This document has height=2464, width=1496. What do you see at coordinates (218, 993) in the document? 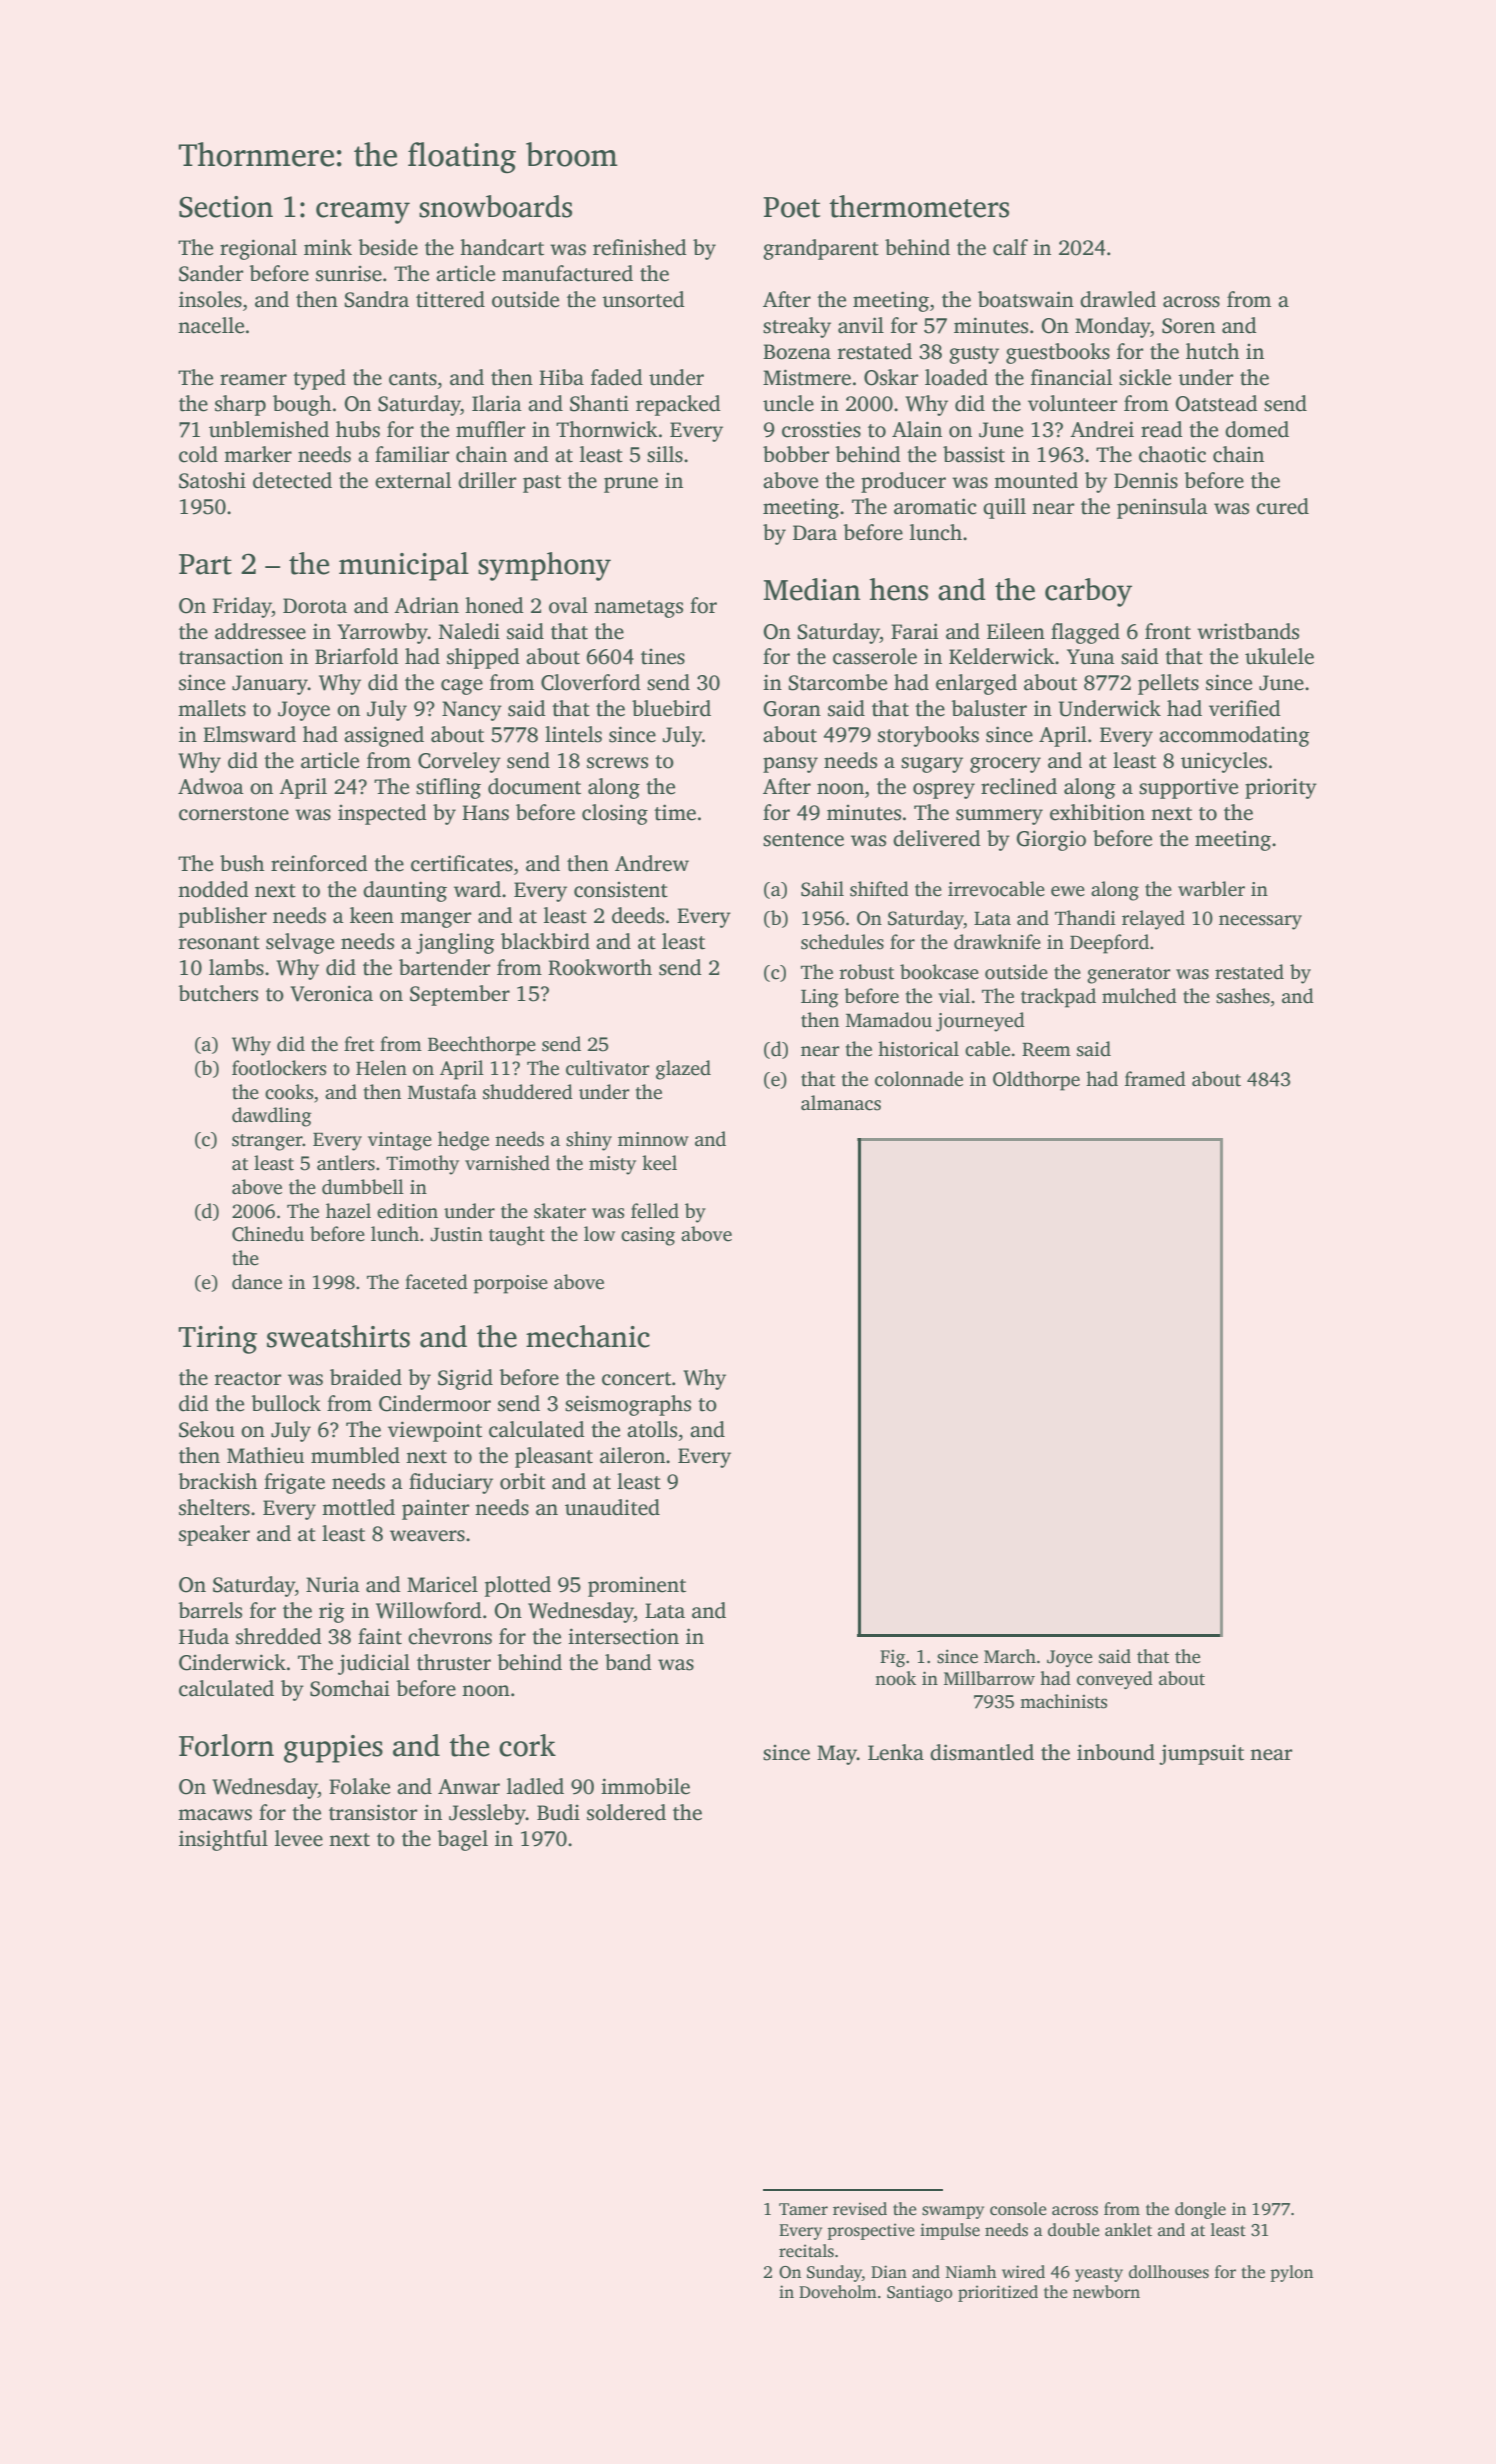
I see `butchers` at bounding box center [218, 993].
